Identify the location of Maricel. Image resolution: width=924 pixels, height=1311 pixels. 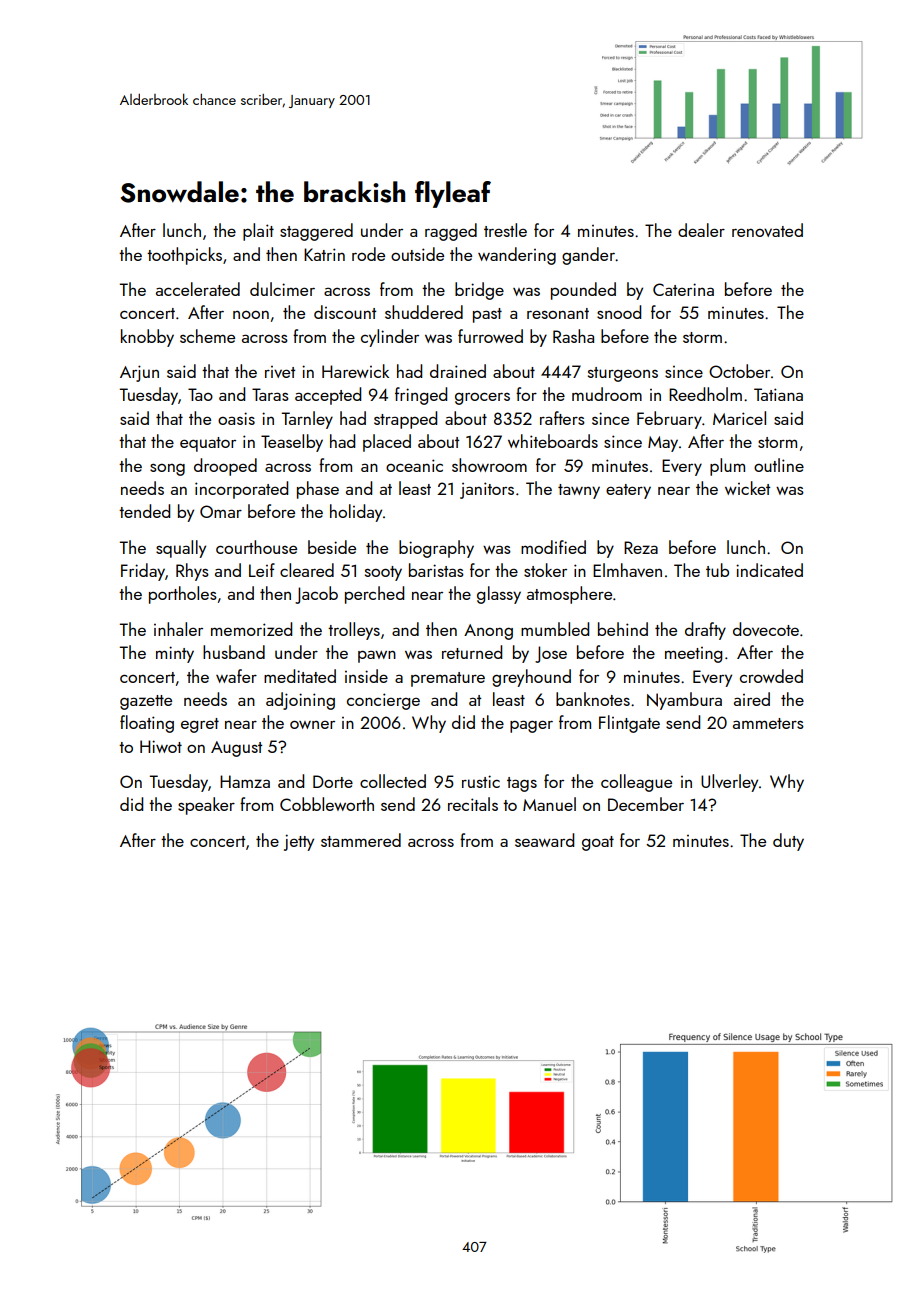
(739, 418).
